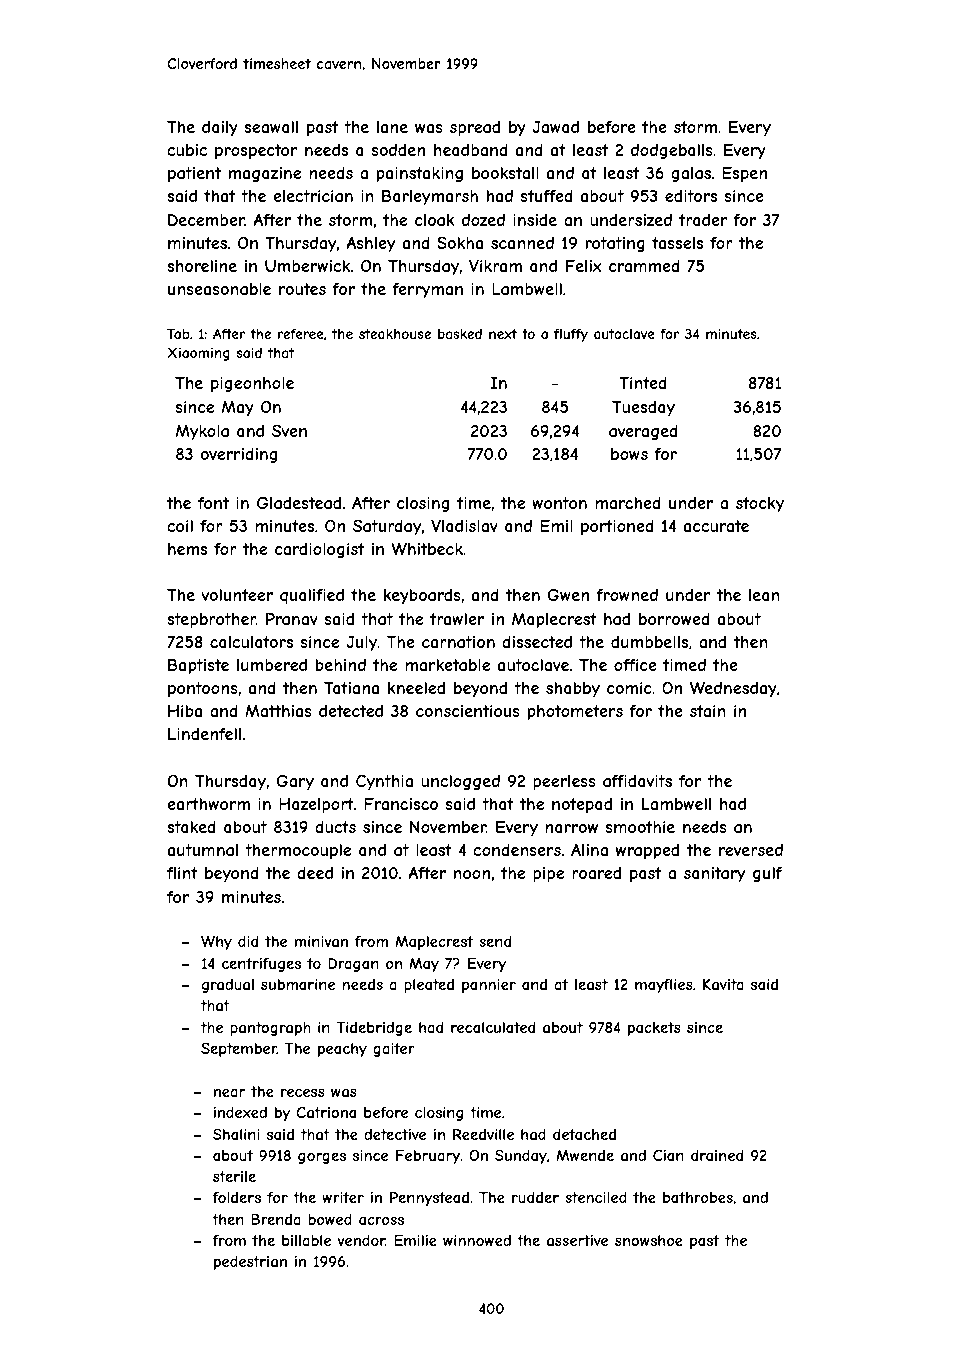 Image resolution: width=957 pixels, height=1357 pixels. I want to click on peerless, so click(564, 783).
